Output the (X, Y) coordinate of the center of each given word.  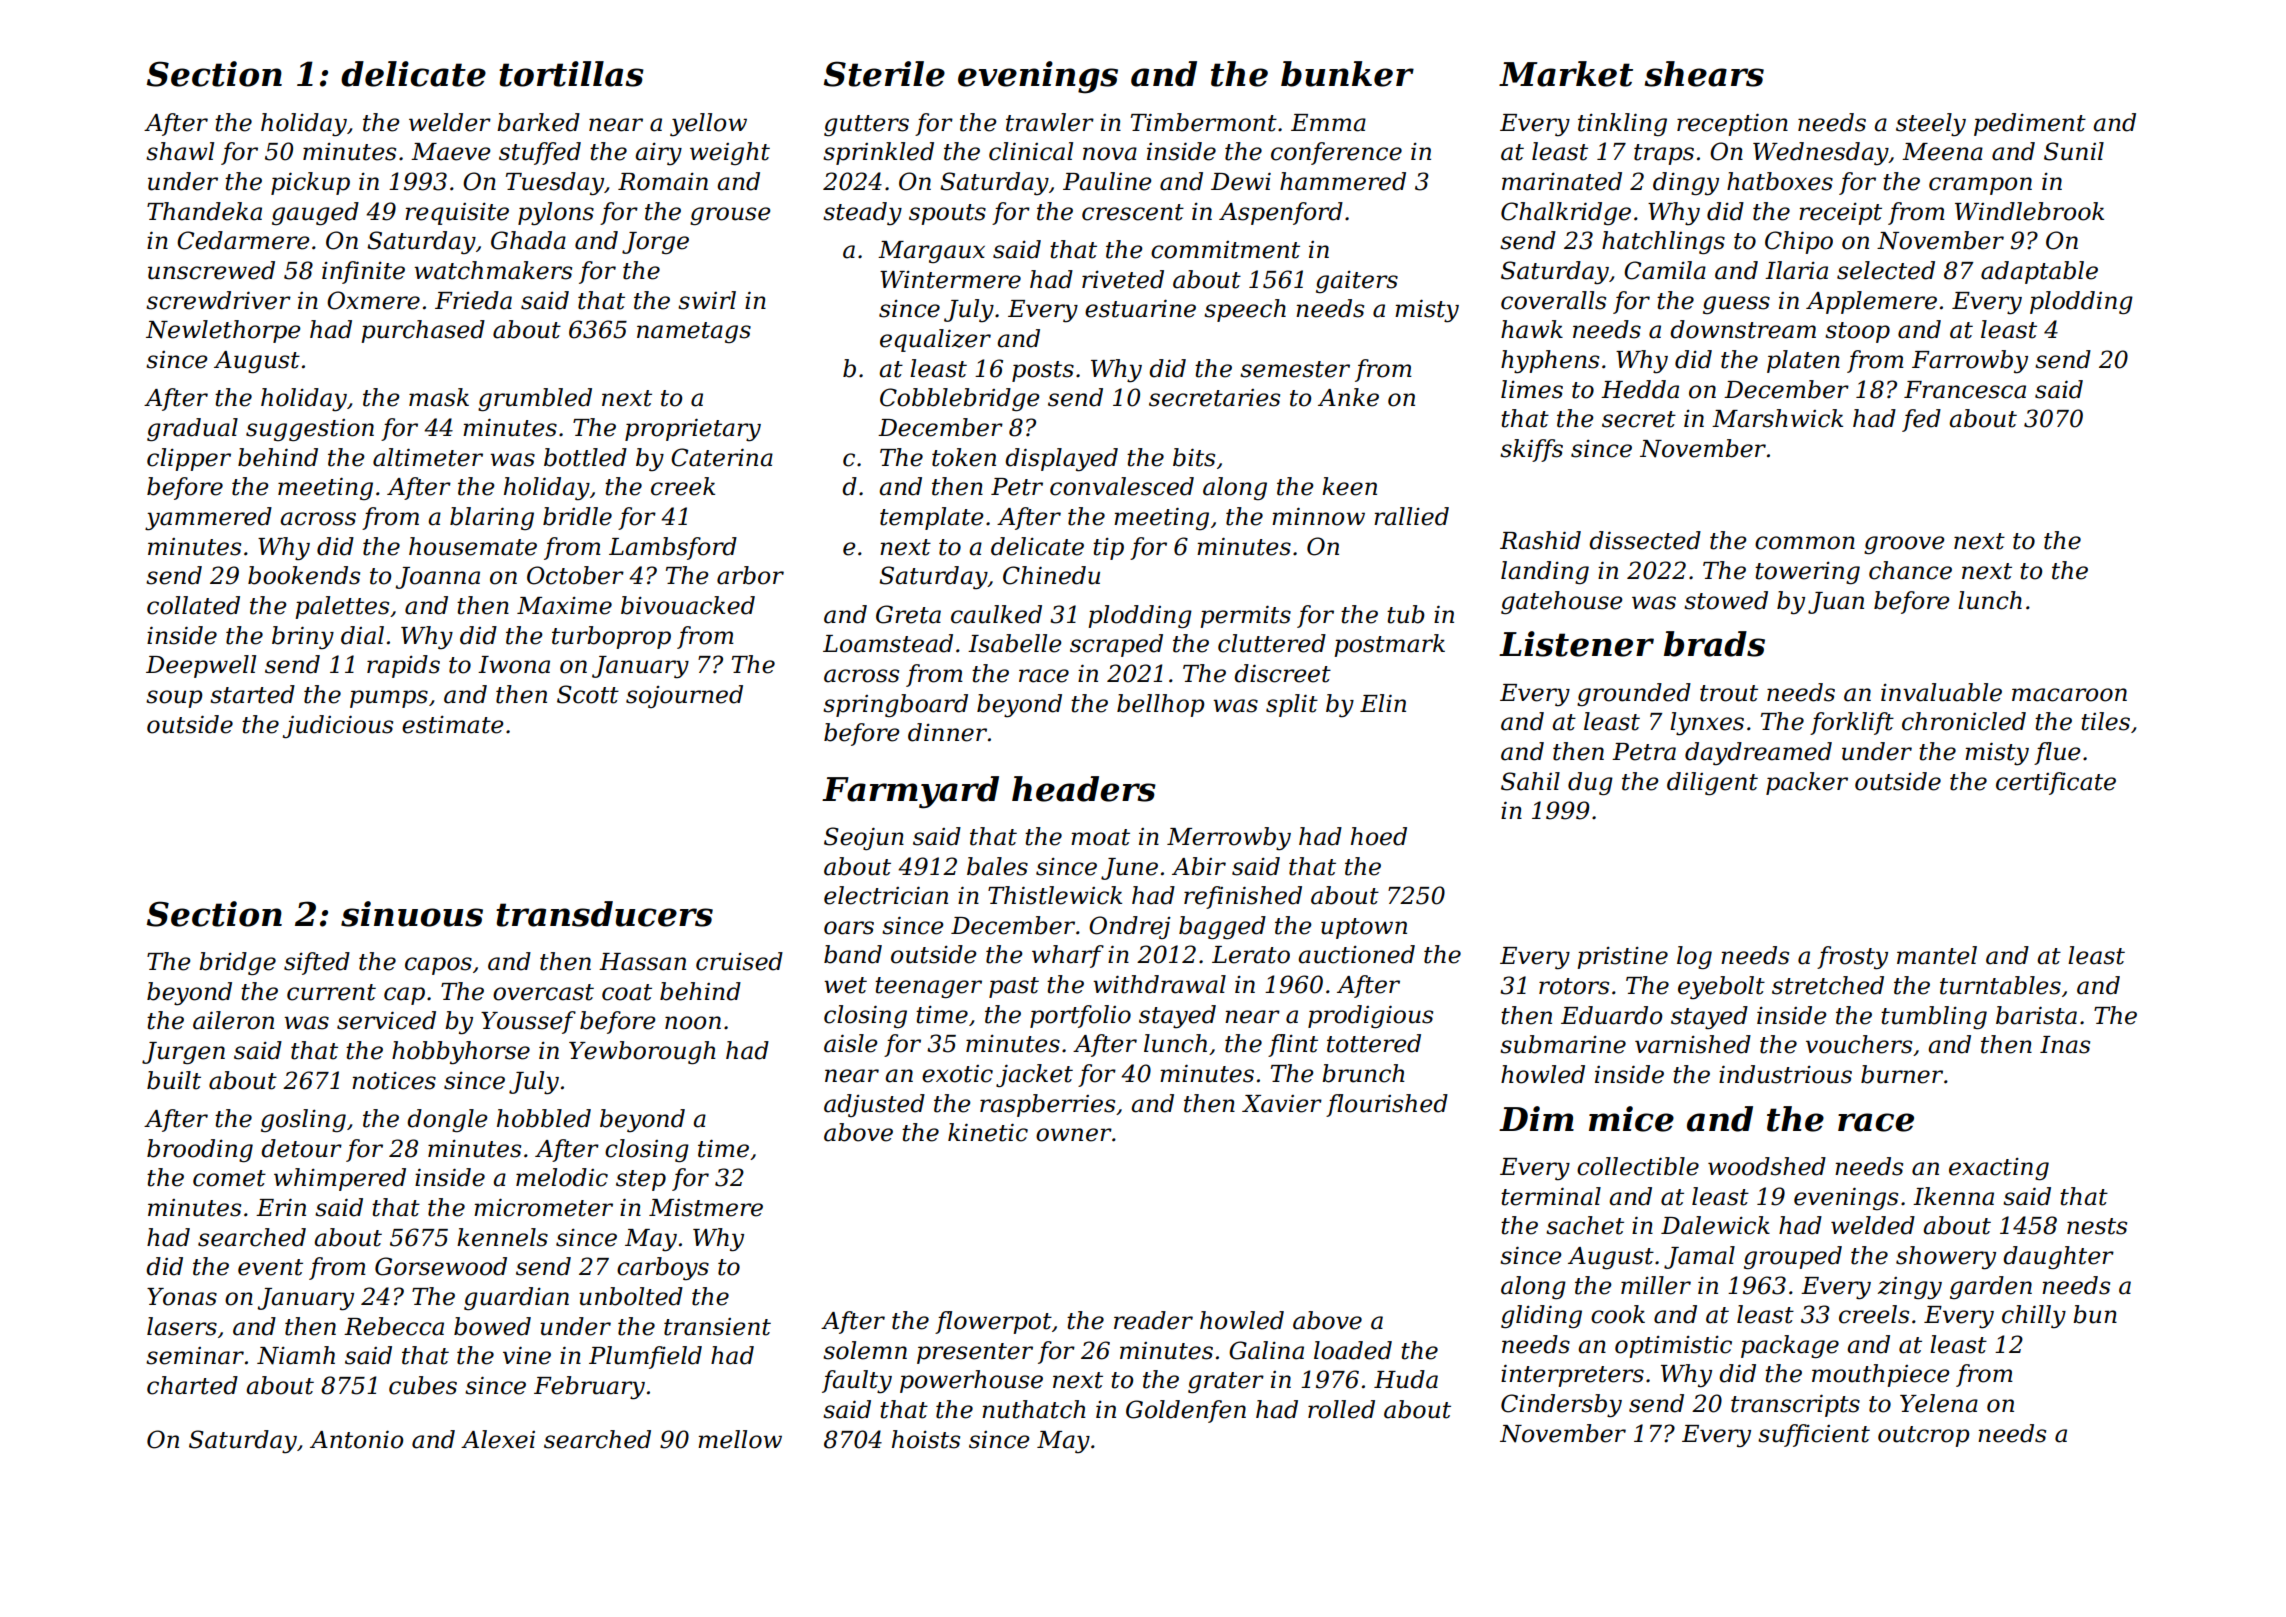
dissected (1645, 540)
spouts (947, 214)
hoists (926, 1439)
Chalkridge (1566, 213)
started (252, 694)
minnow (1318, 516)
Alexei (498, 1439)
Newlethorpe (223, 331)
